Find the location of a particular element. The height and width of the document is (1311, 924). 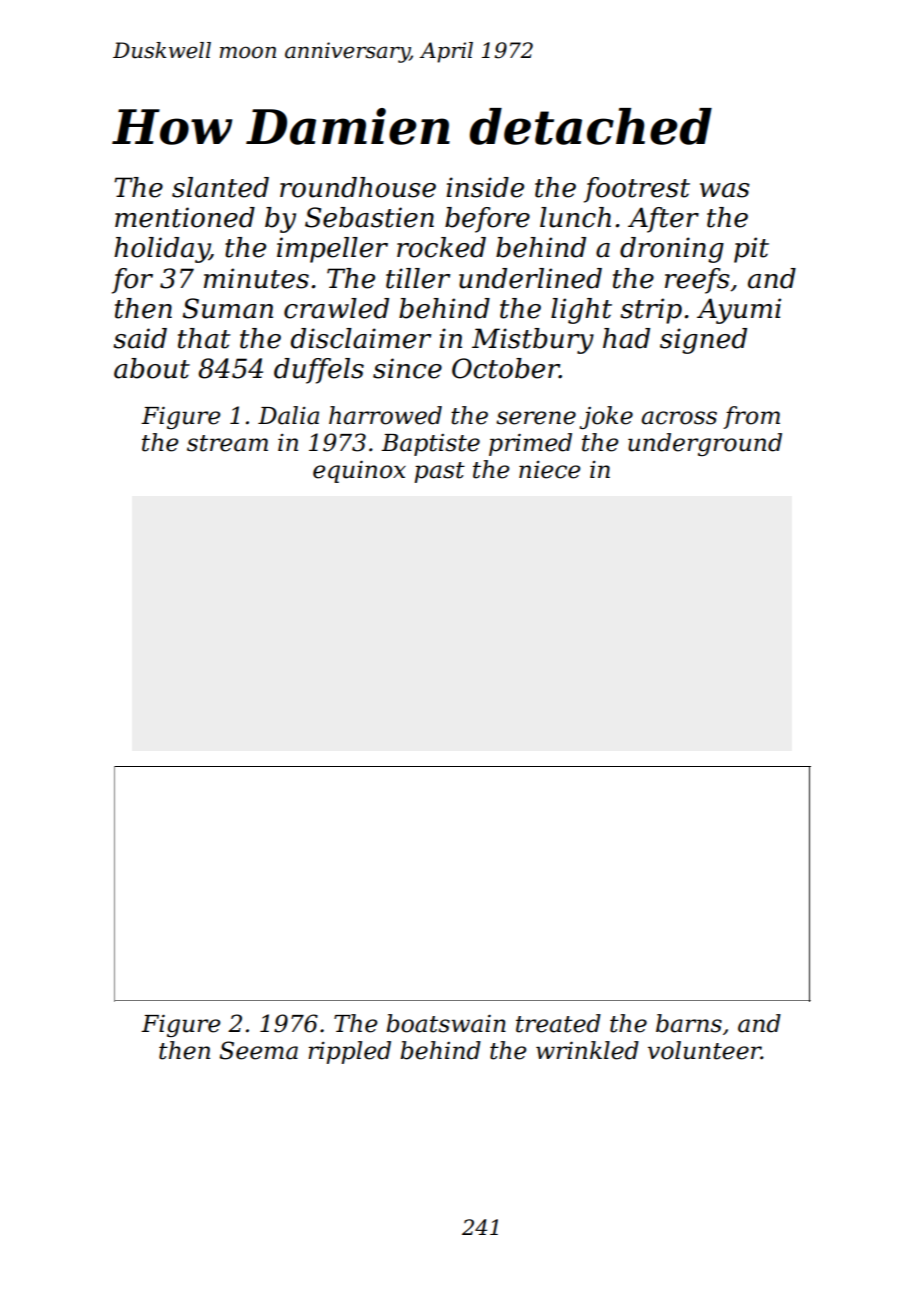

footrest is located at coordinates (637, 190).
